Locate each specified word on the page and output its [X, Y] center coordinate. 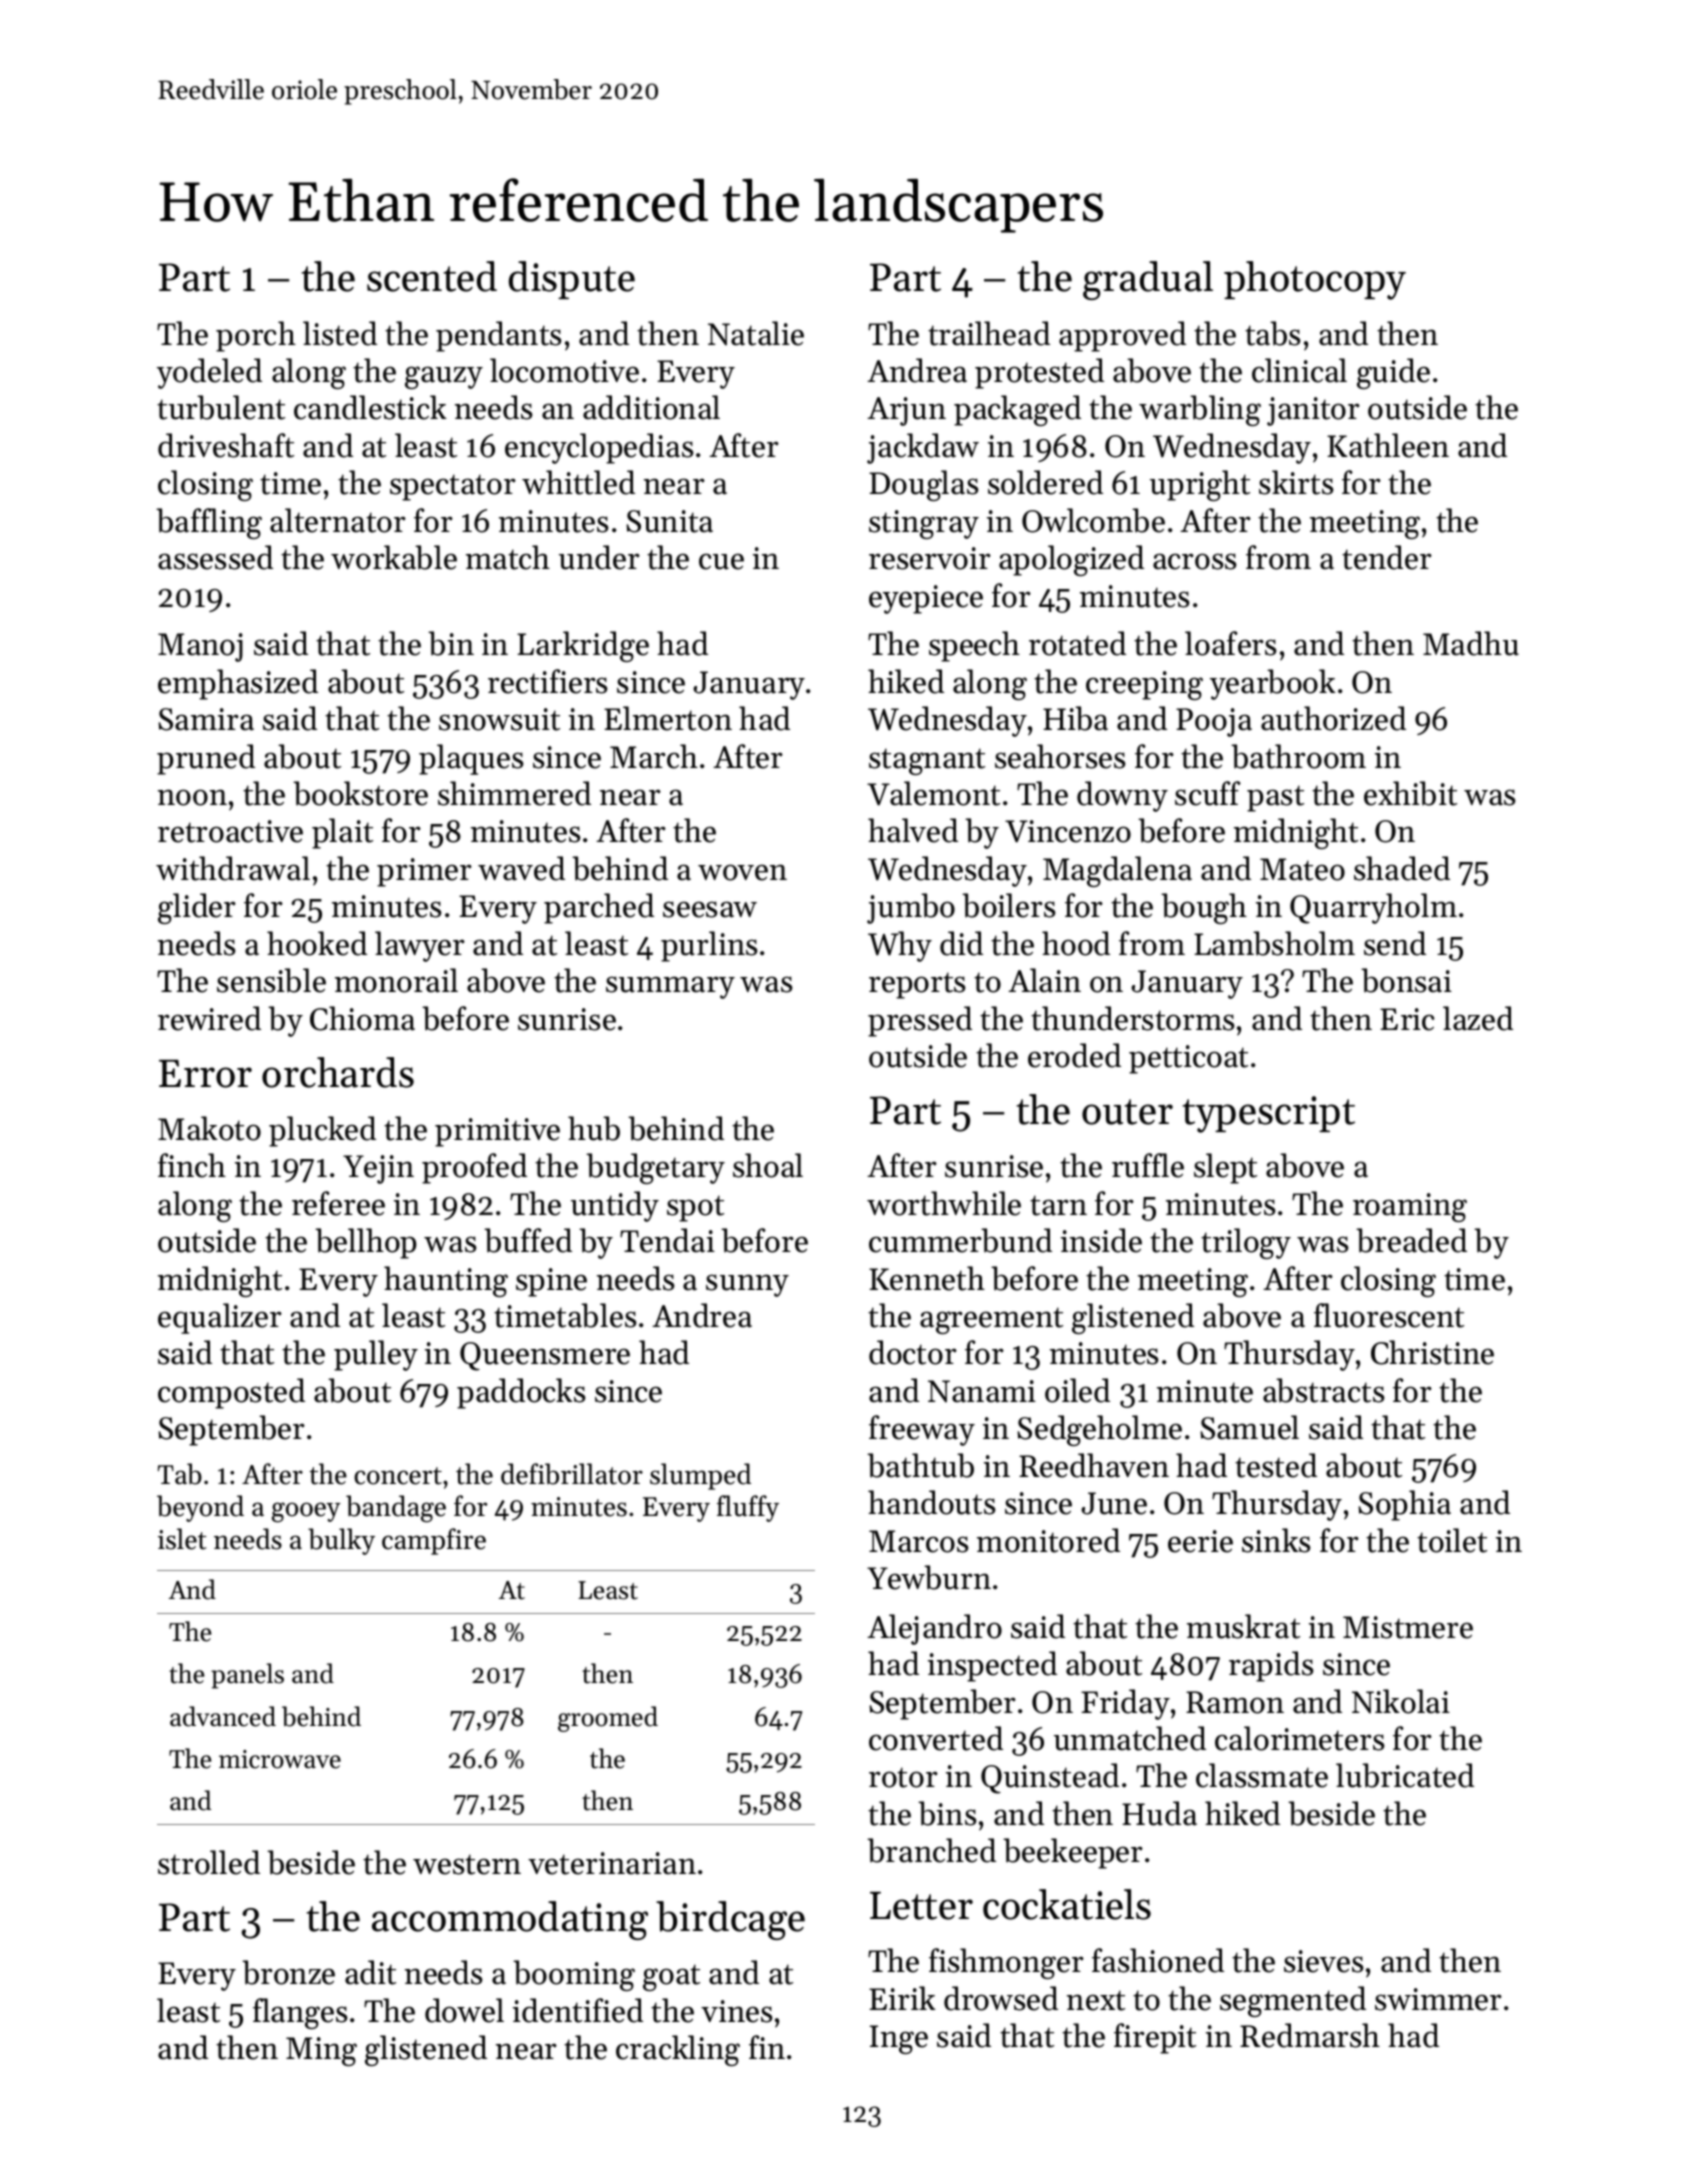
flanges [300, 2013]
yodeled [209, 373]
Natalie [756, 333]
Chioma [362, 1018]
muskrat [1243, 1626]
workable [394, 557]
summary [670, 987]
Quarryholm [1373, 908]
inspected [992, 1666]
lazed [1478, 1018]
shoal [768, 1165]
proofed [474, 1168]
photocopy [1315, 280]
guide [1393, 373]
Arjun [906, 411]
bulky [341, 1541]
